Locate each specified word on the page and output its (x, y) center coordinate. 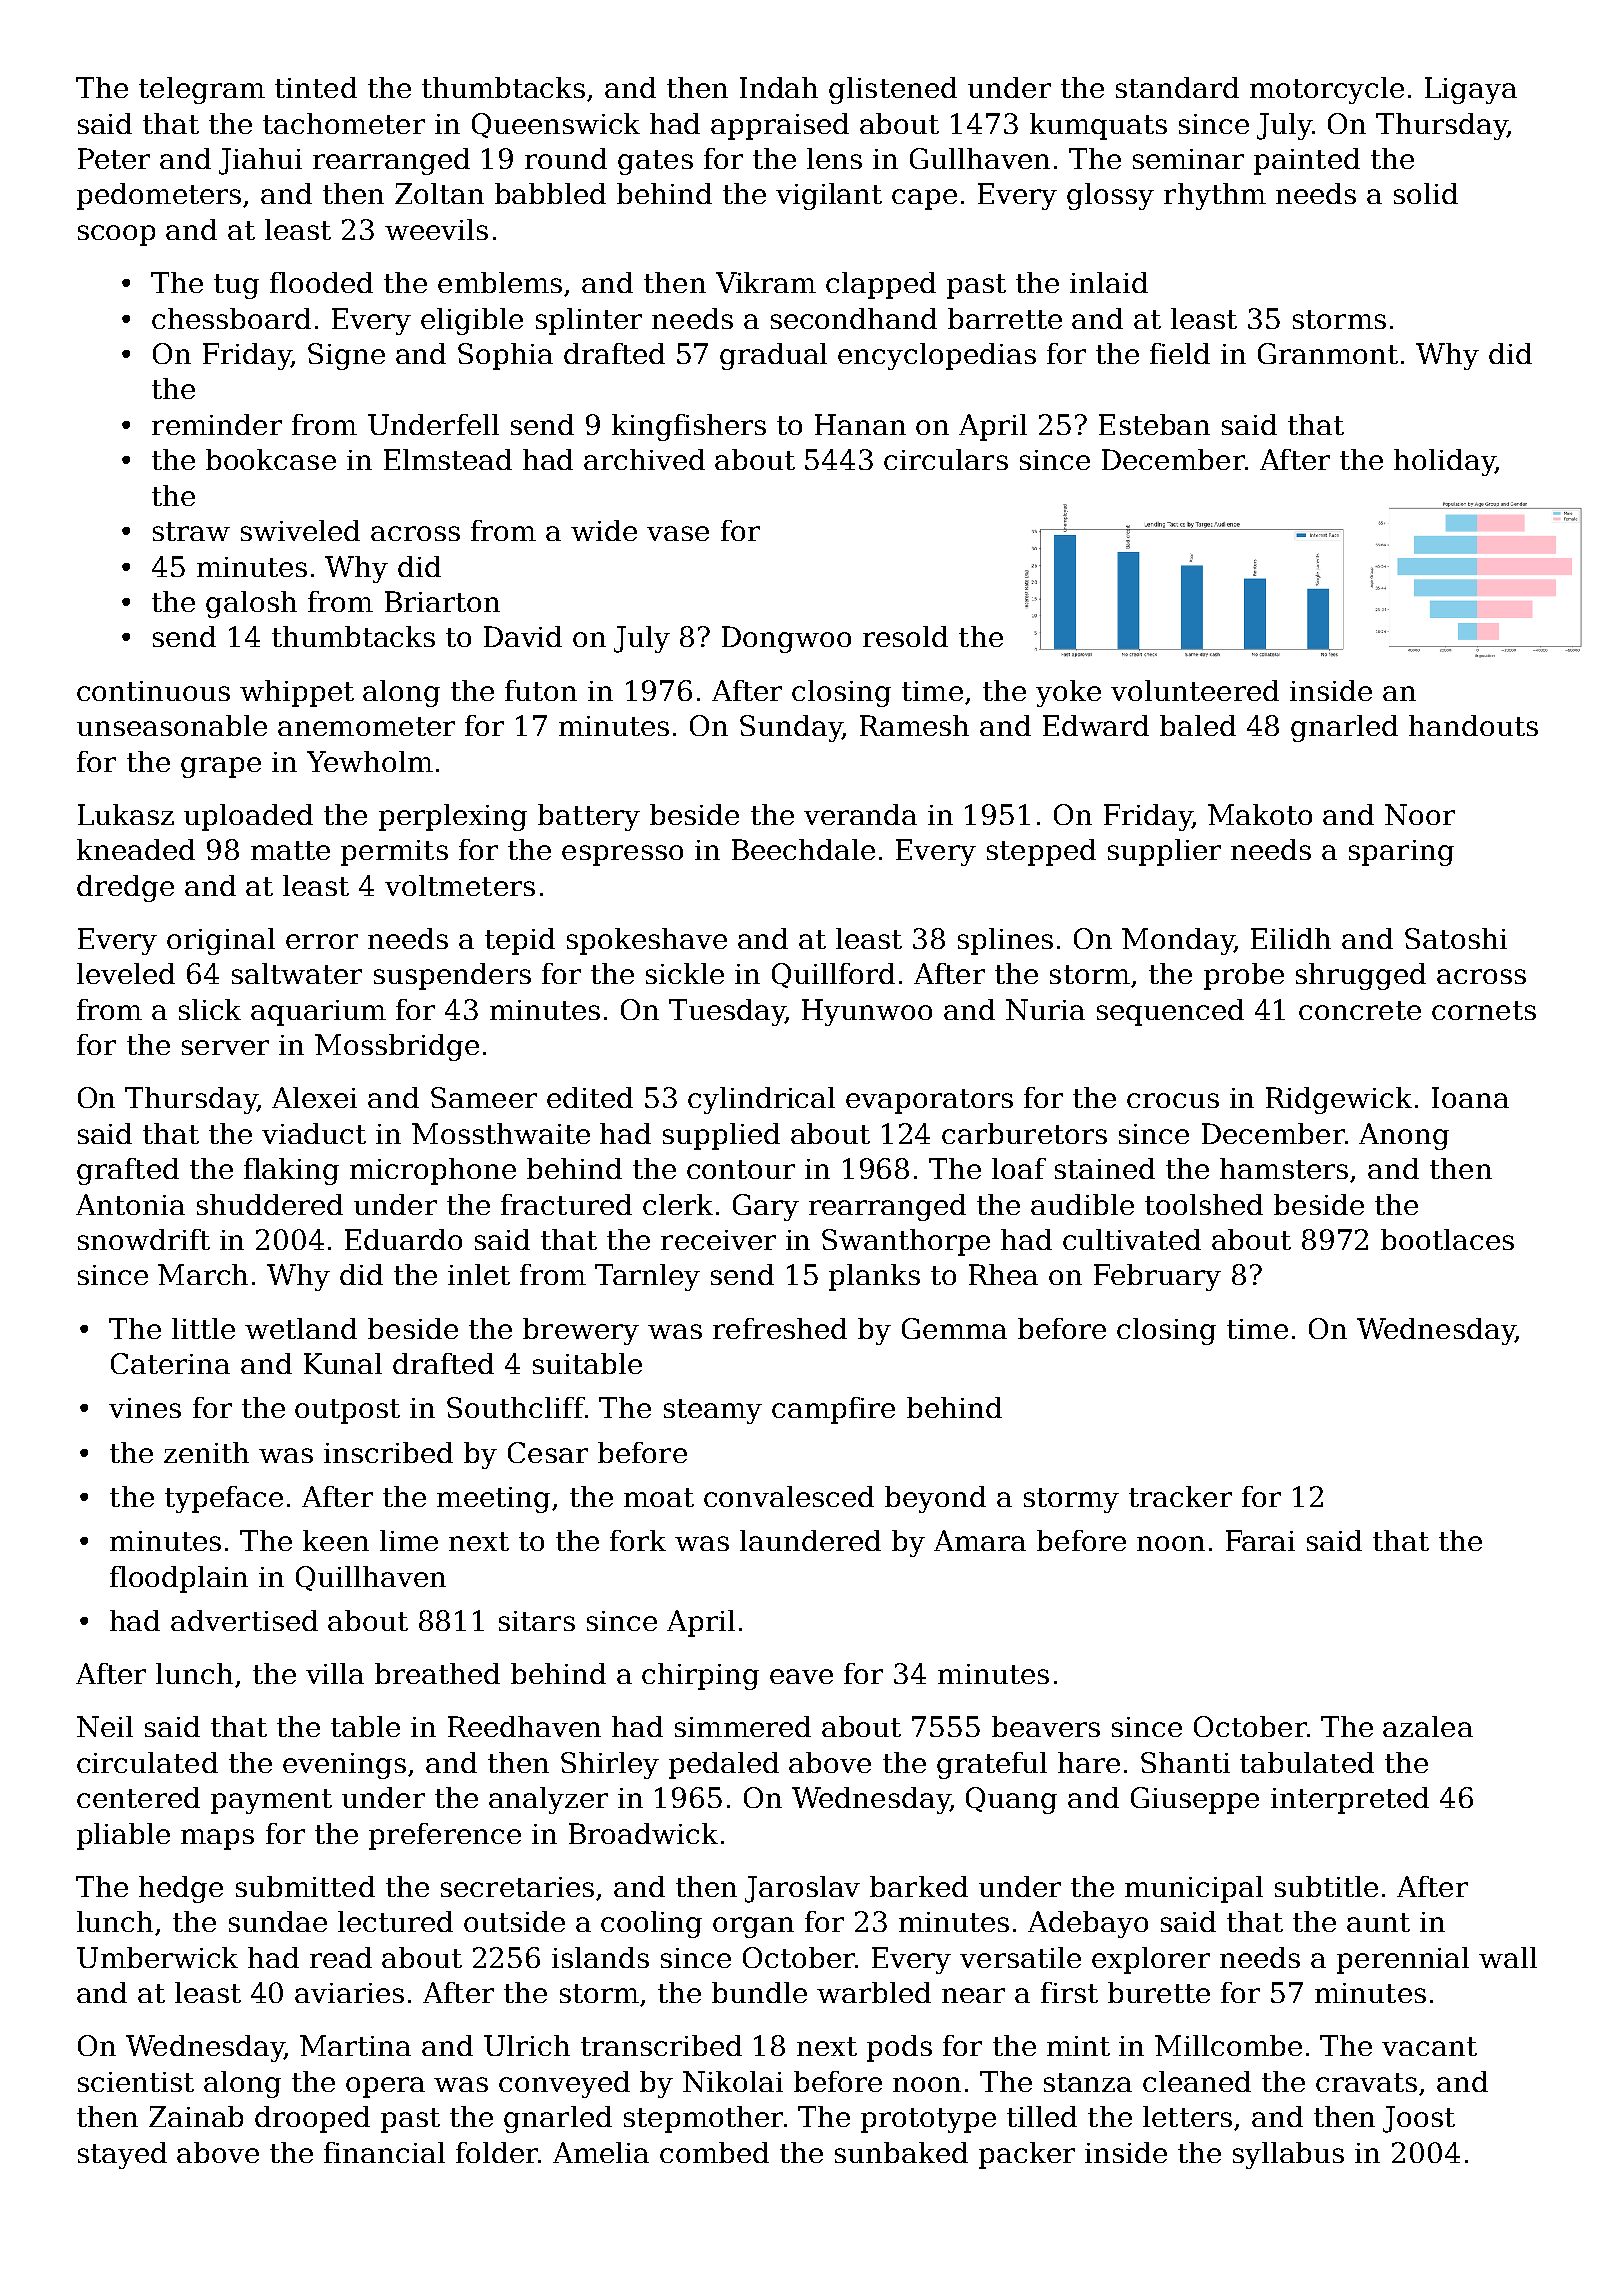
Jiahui (260, 161)
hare (1089, 1762)
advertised (244, 1620)
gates (655, 162)
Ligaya (1471, 90)
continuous (153, 691)
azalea (1428, 1726)
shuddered (270, 1204)
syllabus (1288, 2155)
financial (384, 2152)
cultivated (1132, 1239)
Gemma (954, 1328)
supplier (1164, 852)
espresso (622, 855)
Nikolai (733, 2081)
